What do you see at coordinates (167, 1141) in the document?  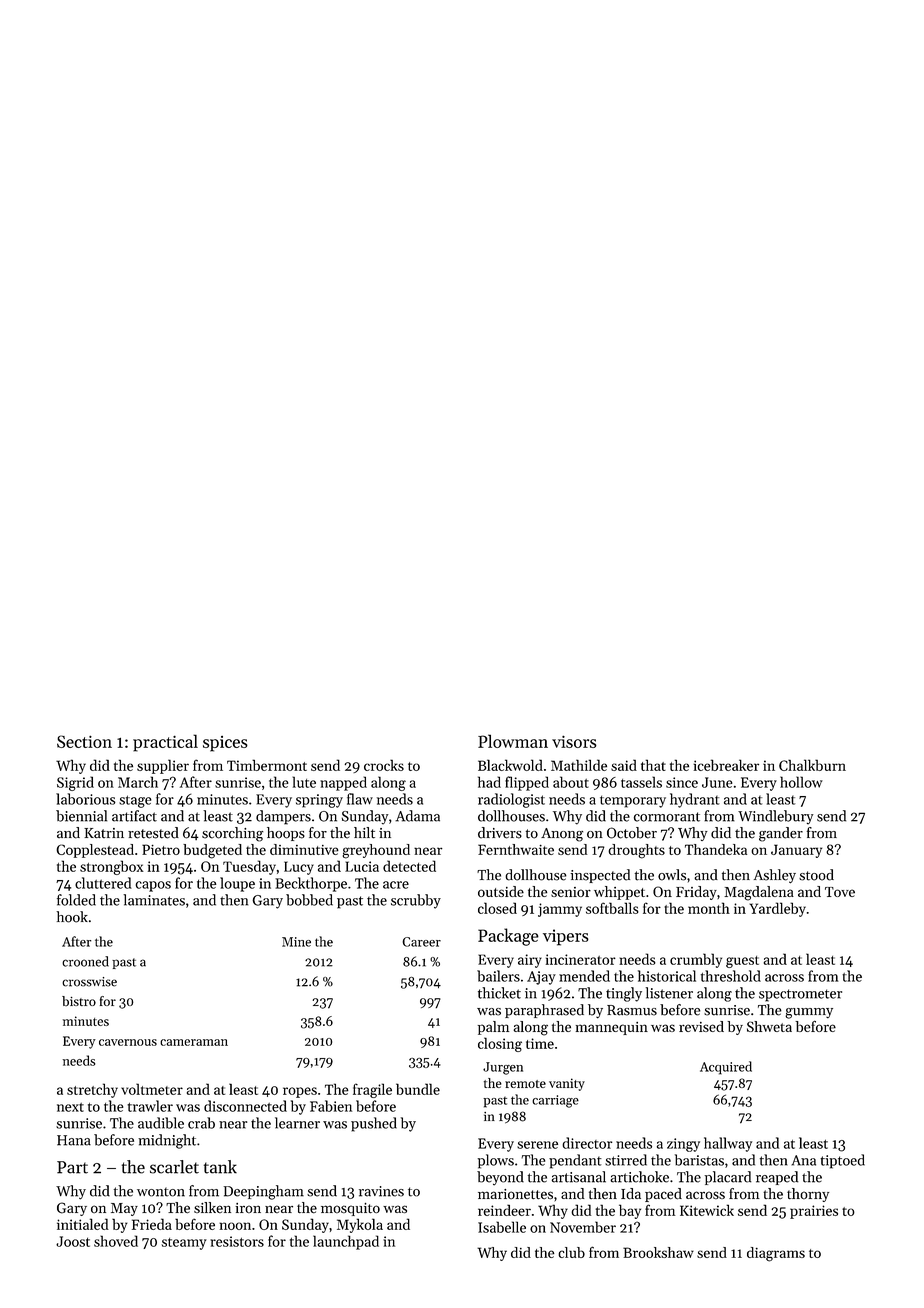 I see `midnight` at bounding box center [167, 1141].
